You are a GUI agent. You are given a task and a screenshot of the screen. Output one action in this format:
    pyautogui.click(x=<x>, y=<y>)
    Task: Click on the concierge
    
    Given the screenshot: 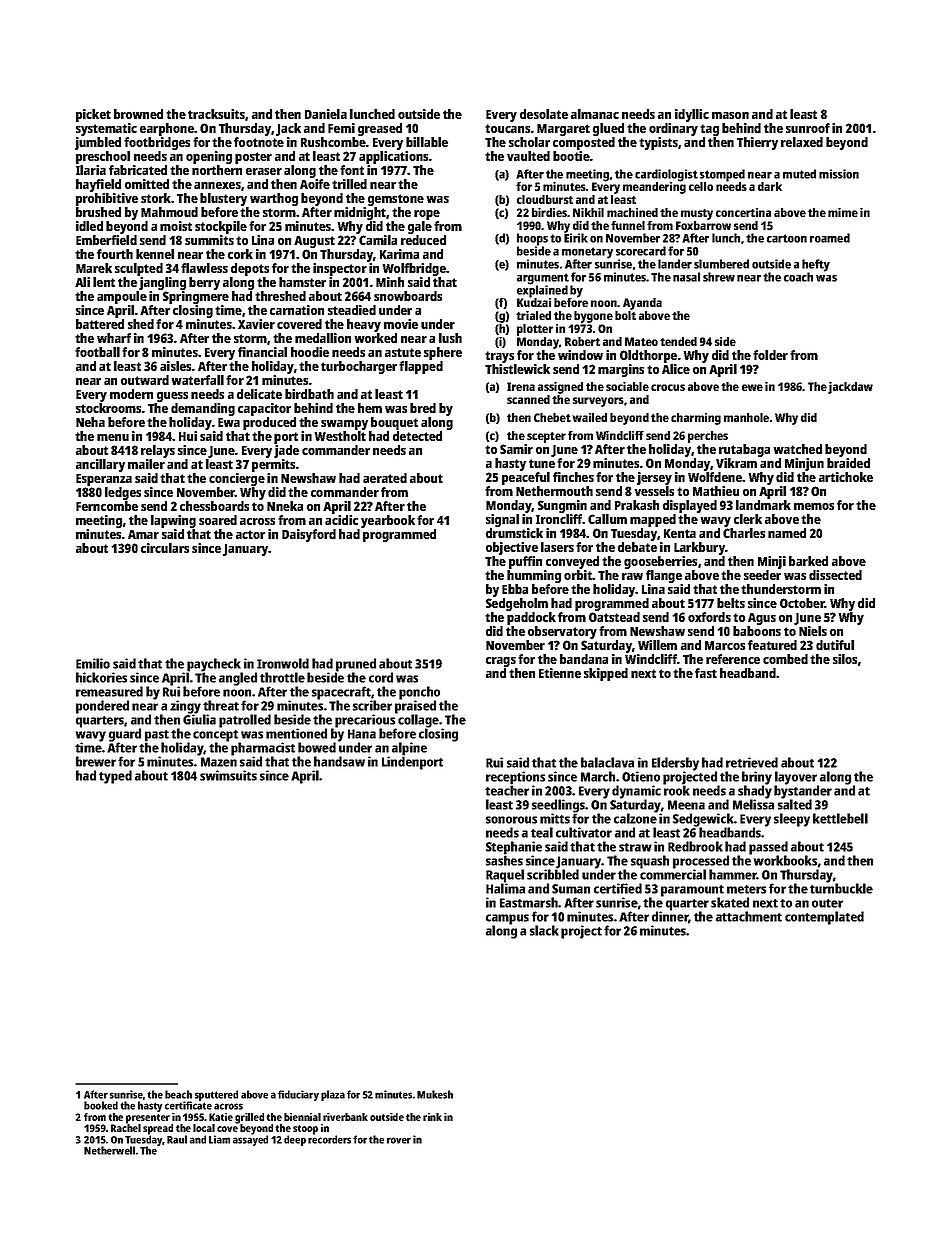 What is the action you would take?
    pyautogui.click(x=237, y=479)
